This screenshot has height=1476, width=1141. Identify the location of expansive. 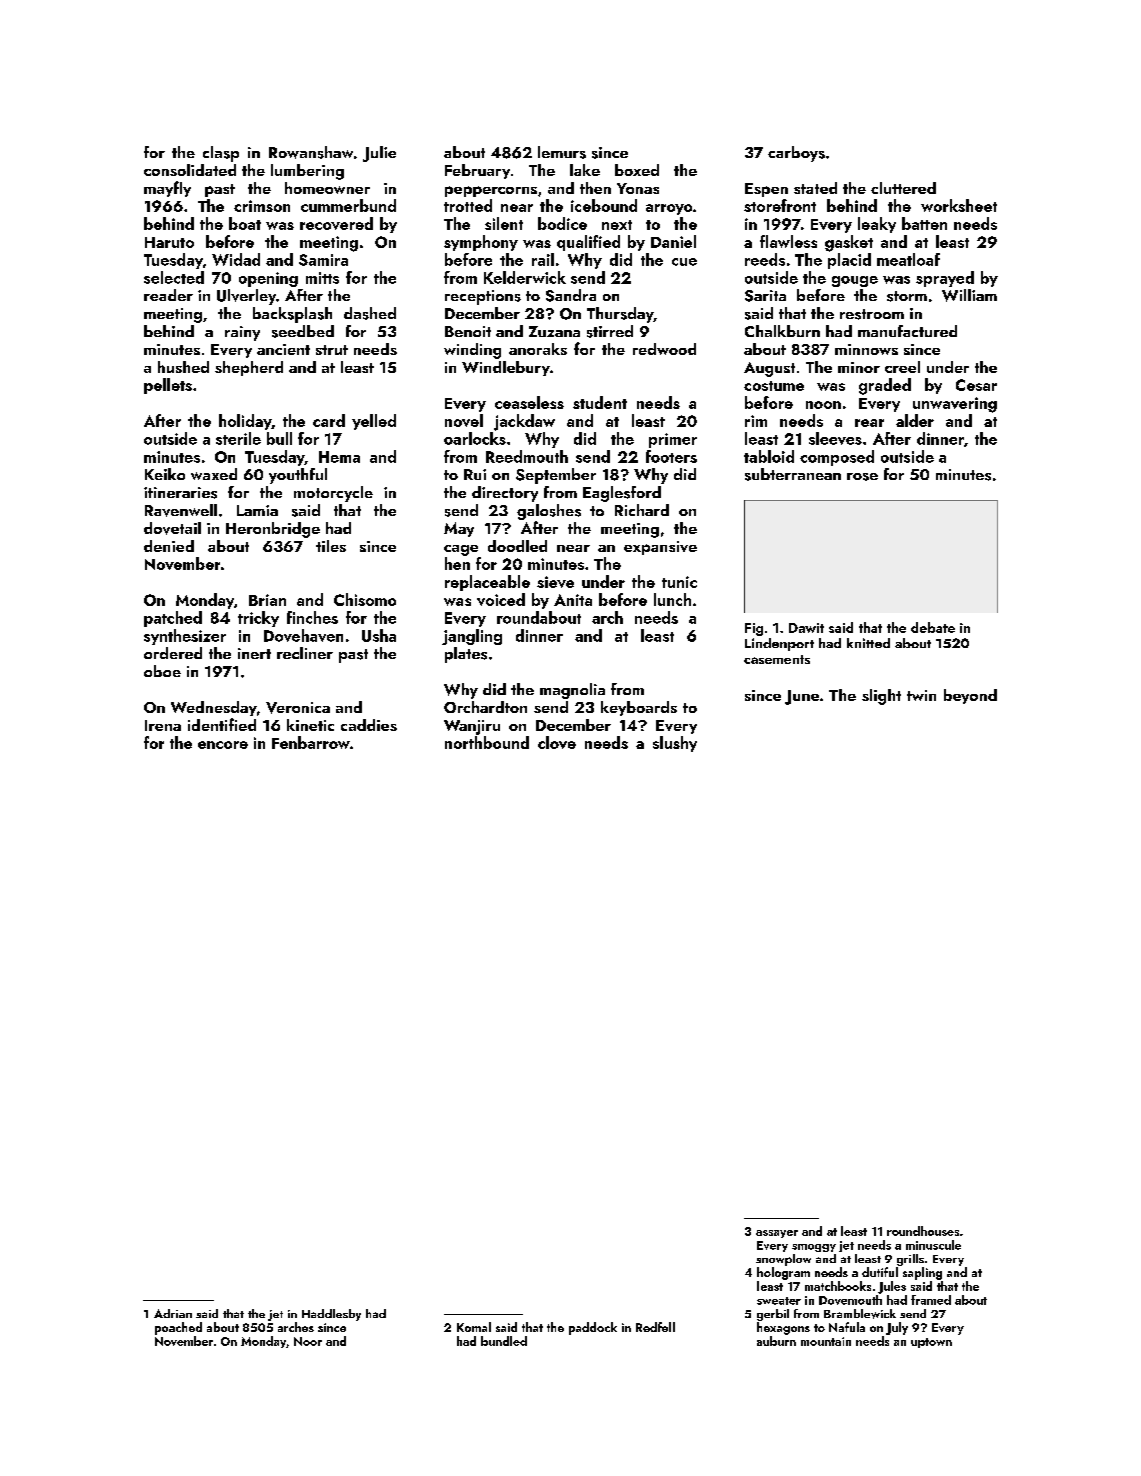
(660, 548).
